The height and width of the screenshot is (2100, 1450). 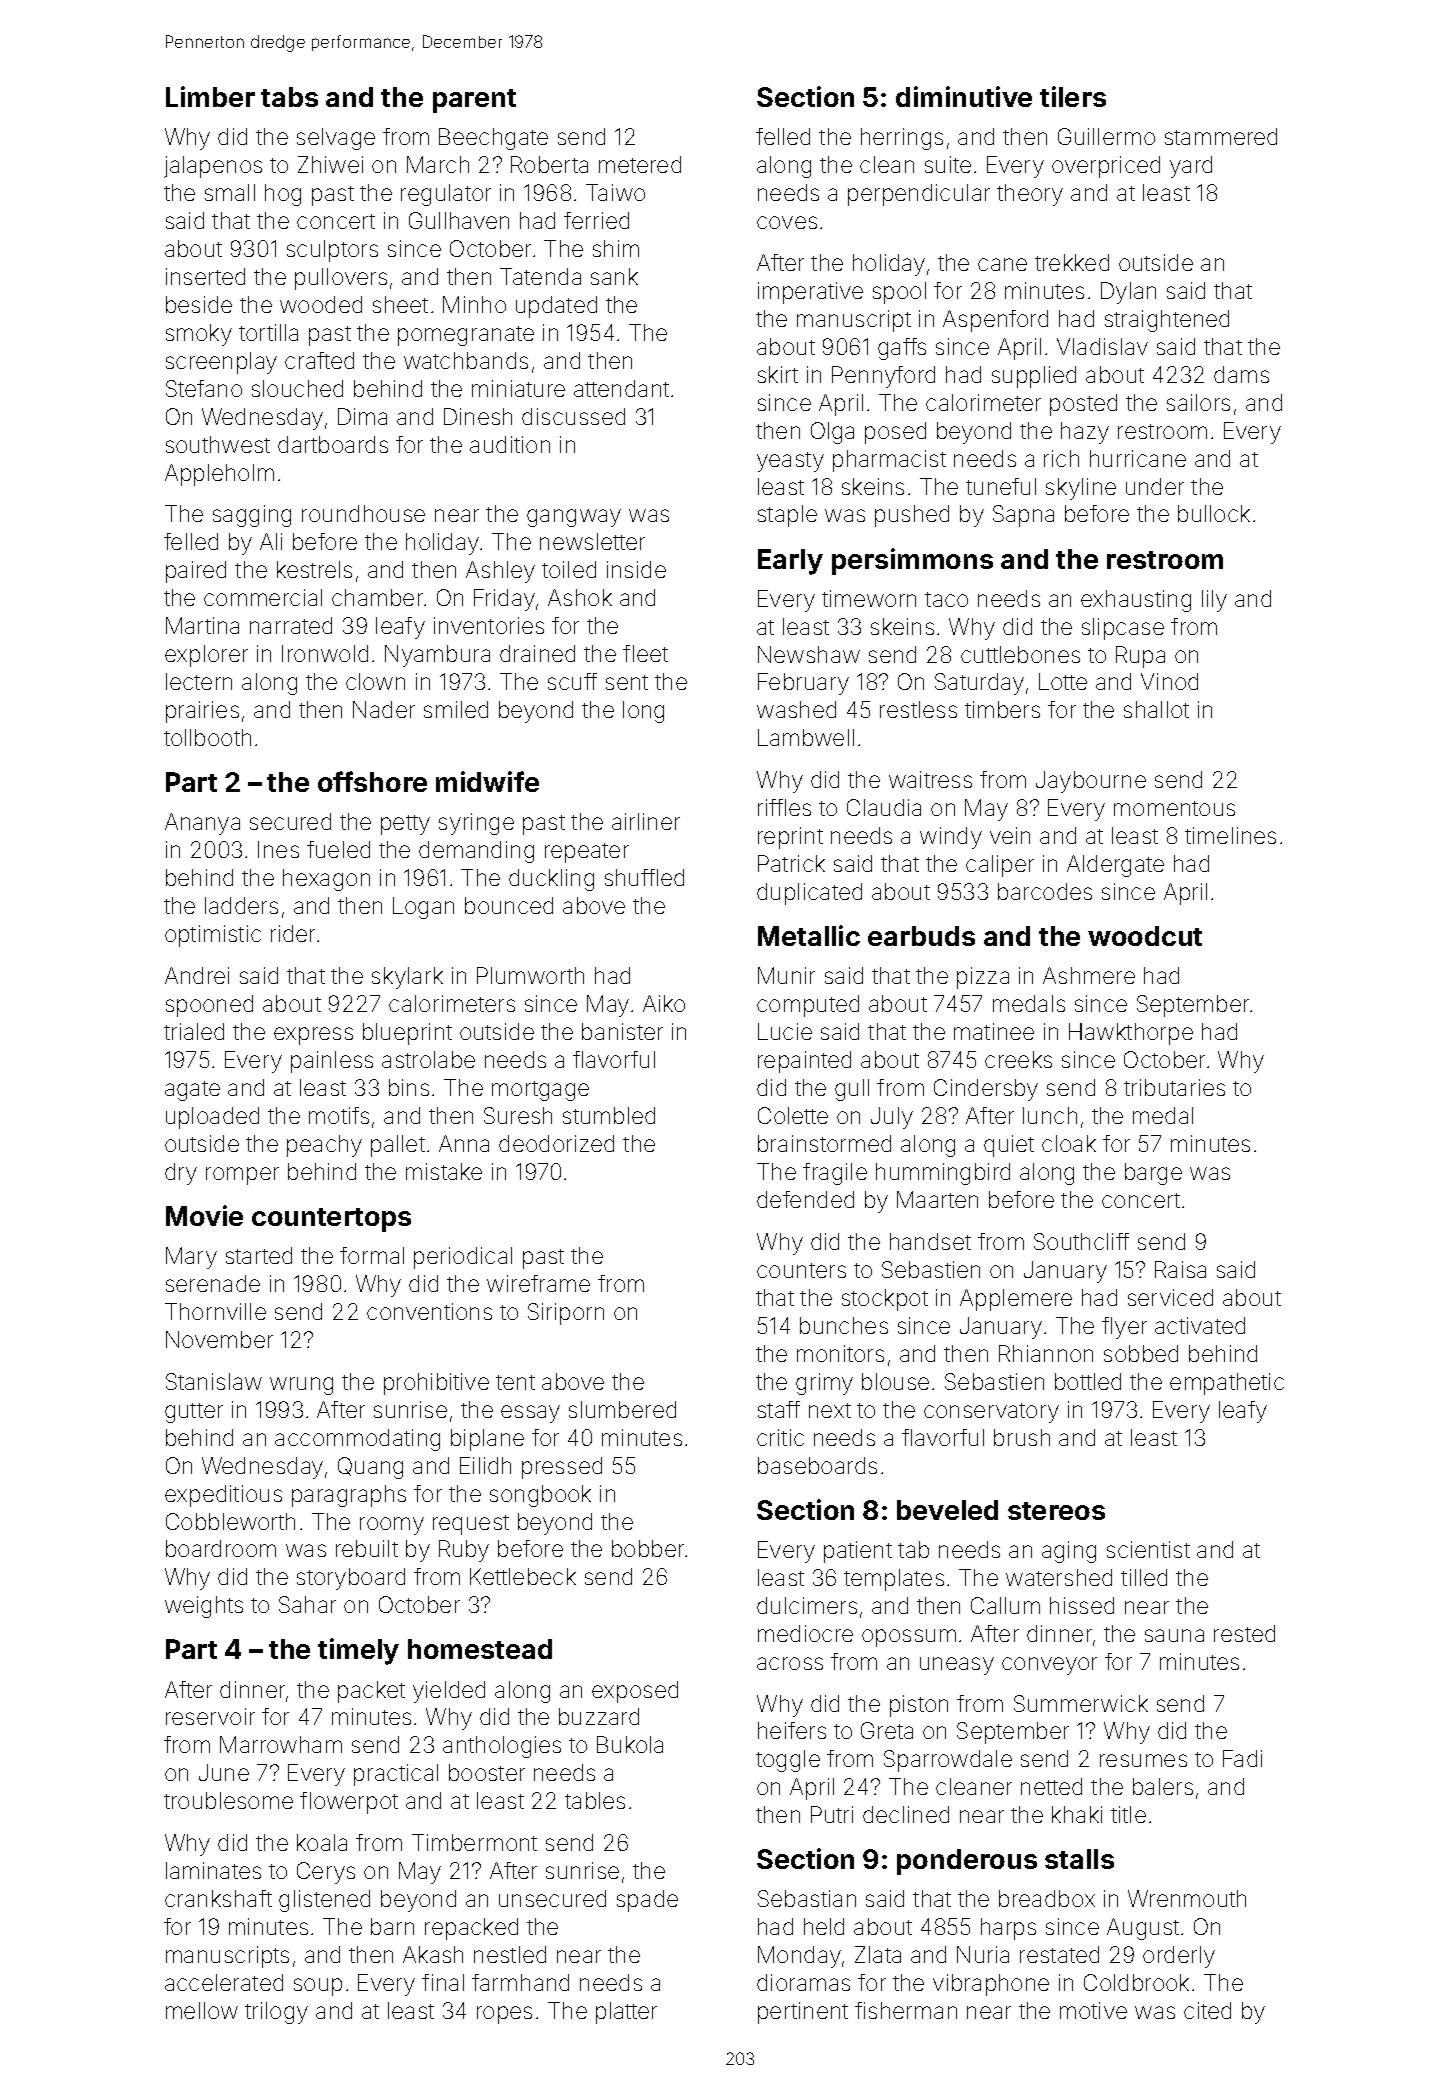 What do you see at coordinates (1174, 1635) in the screenshot?
I see `sauna` at bounding box center [1174, 1635].
